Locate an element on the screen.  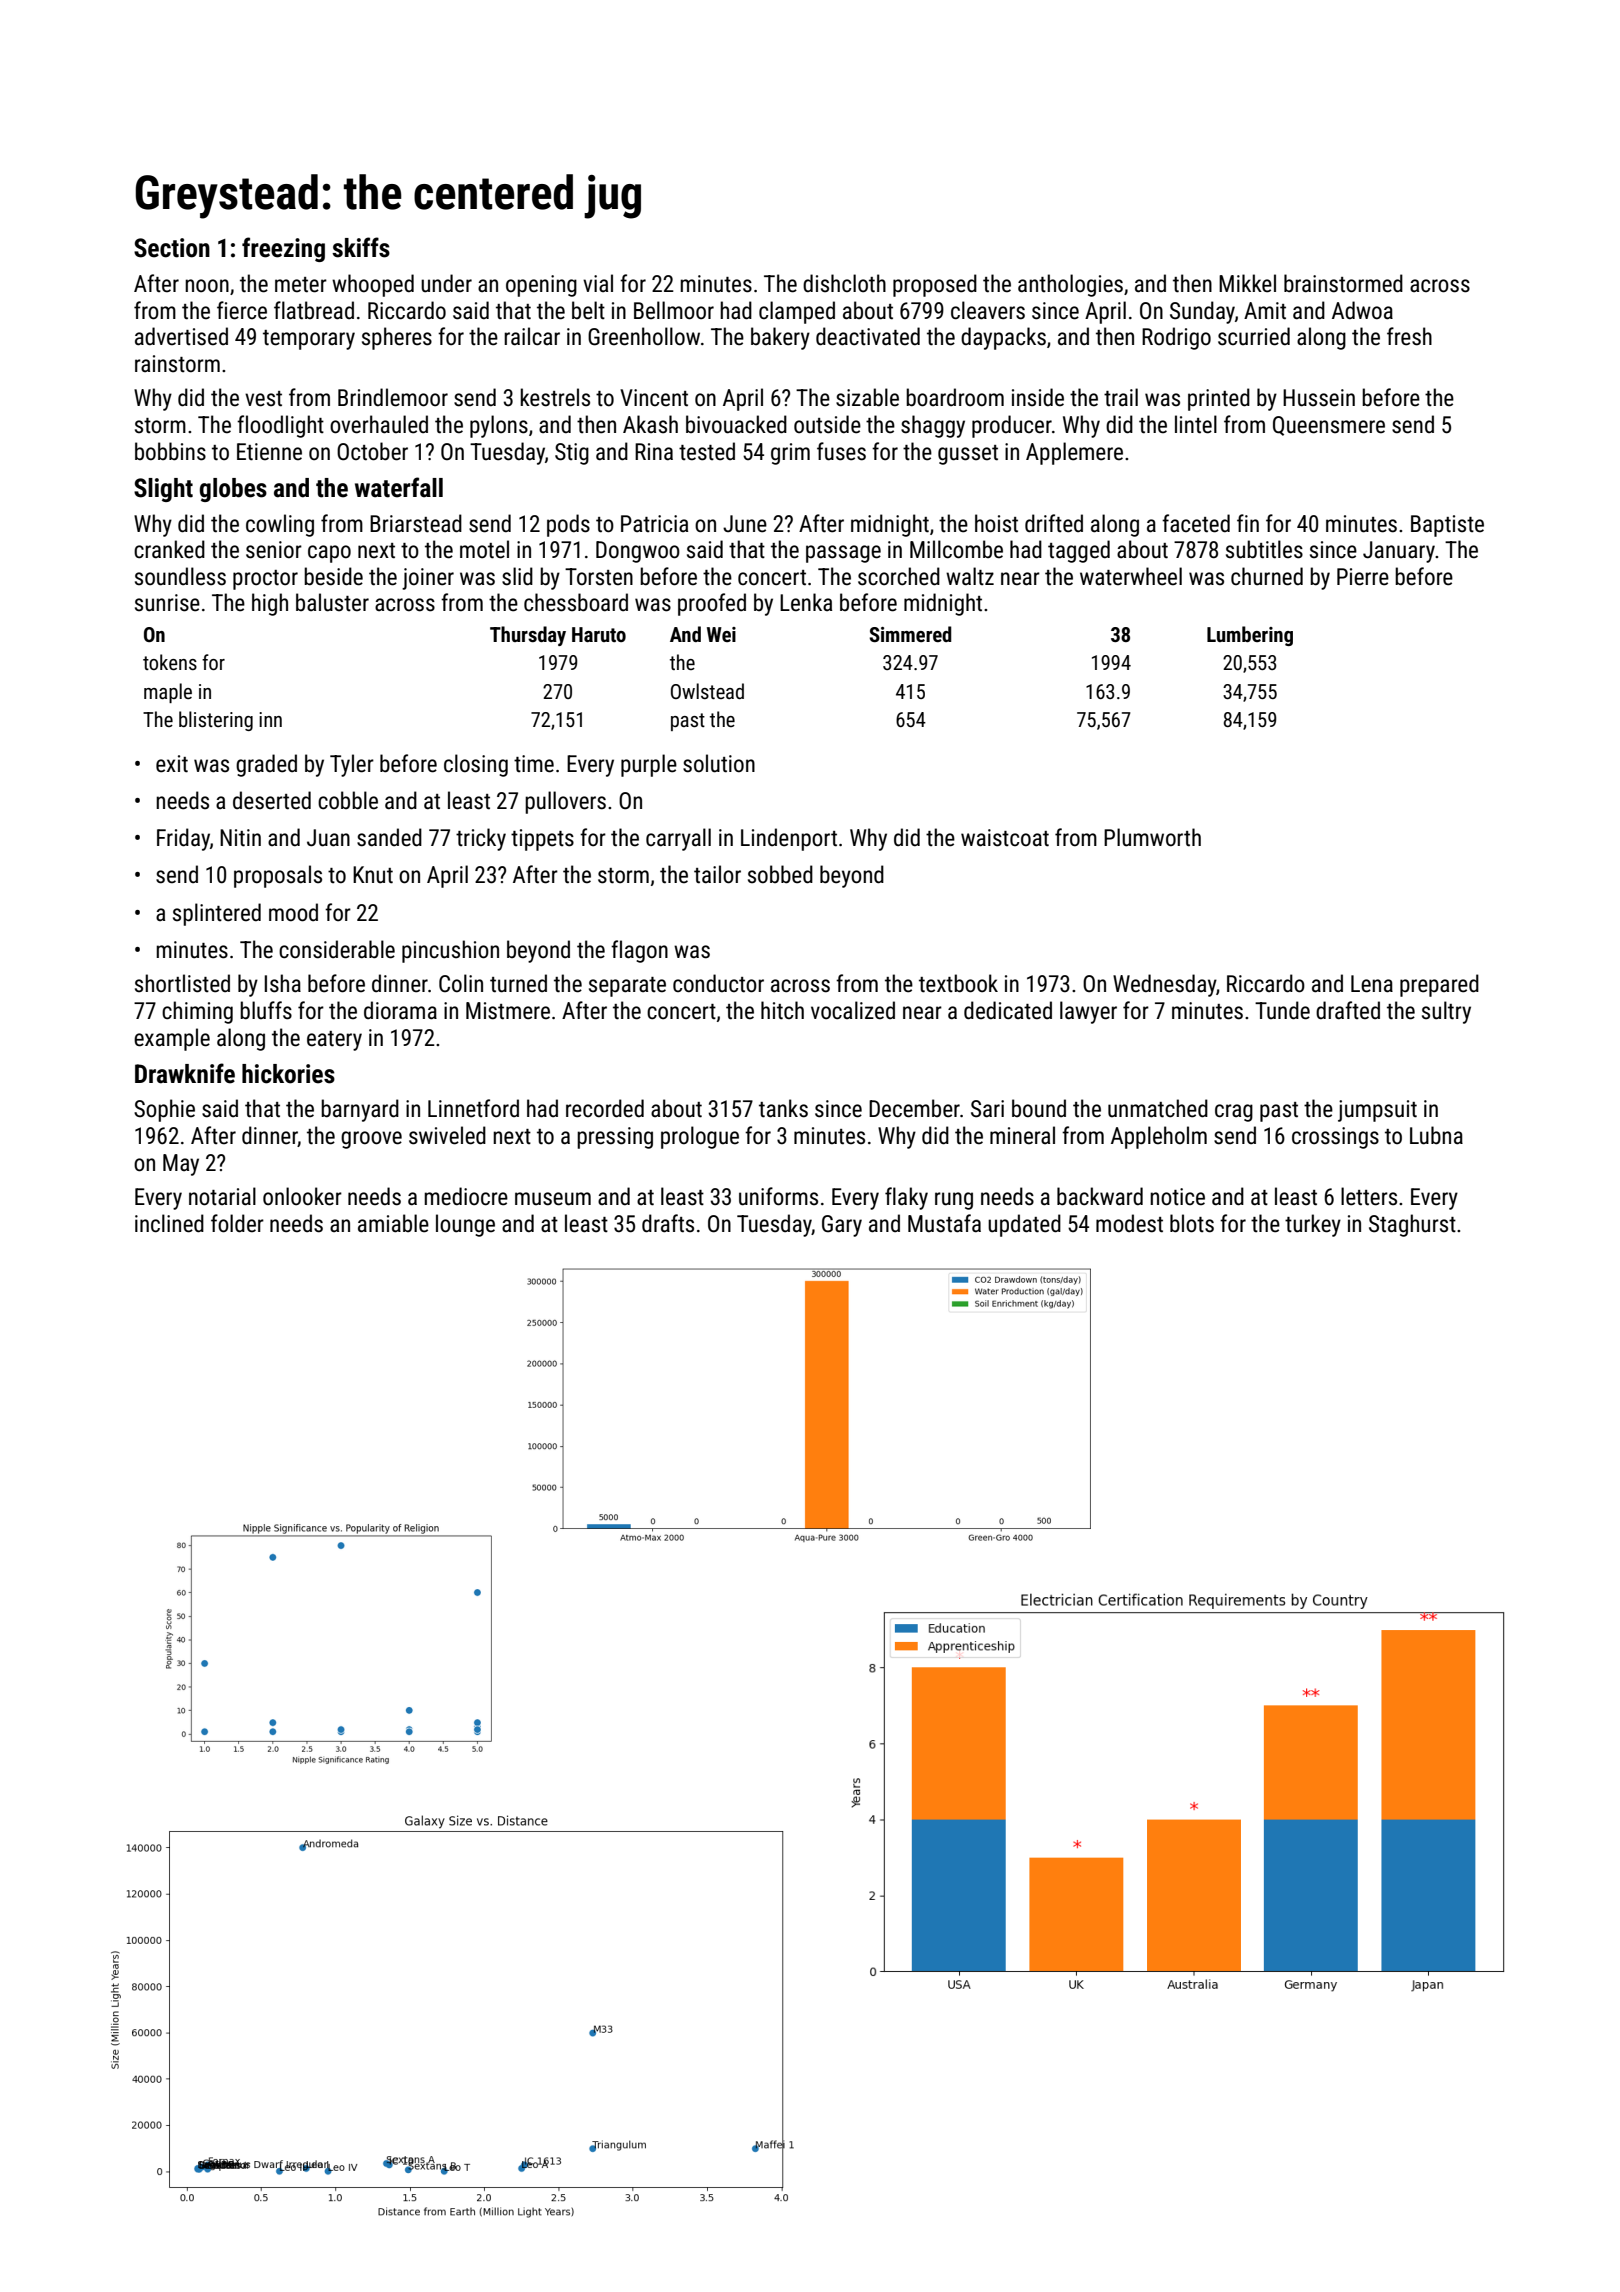
letters is located at coordinates (1369, 1196).
